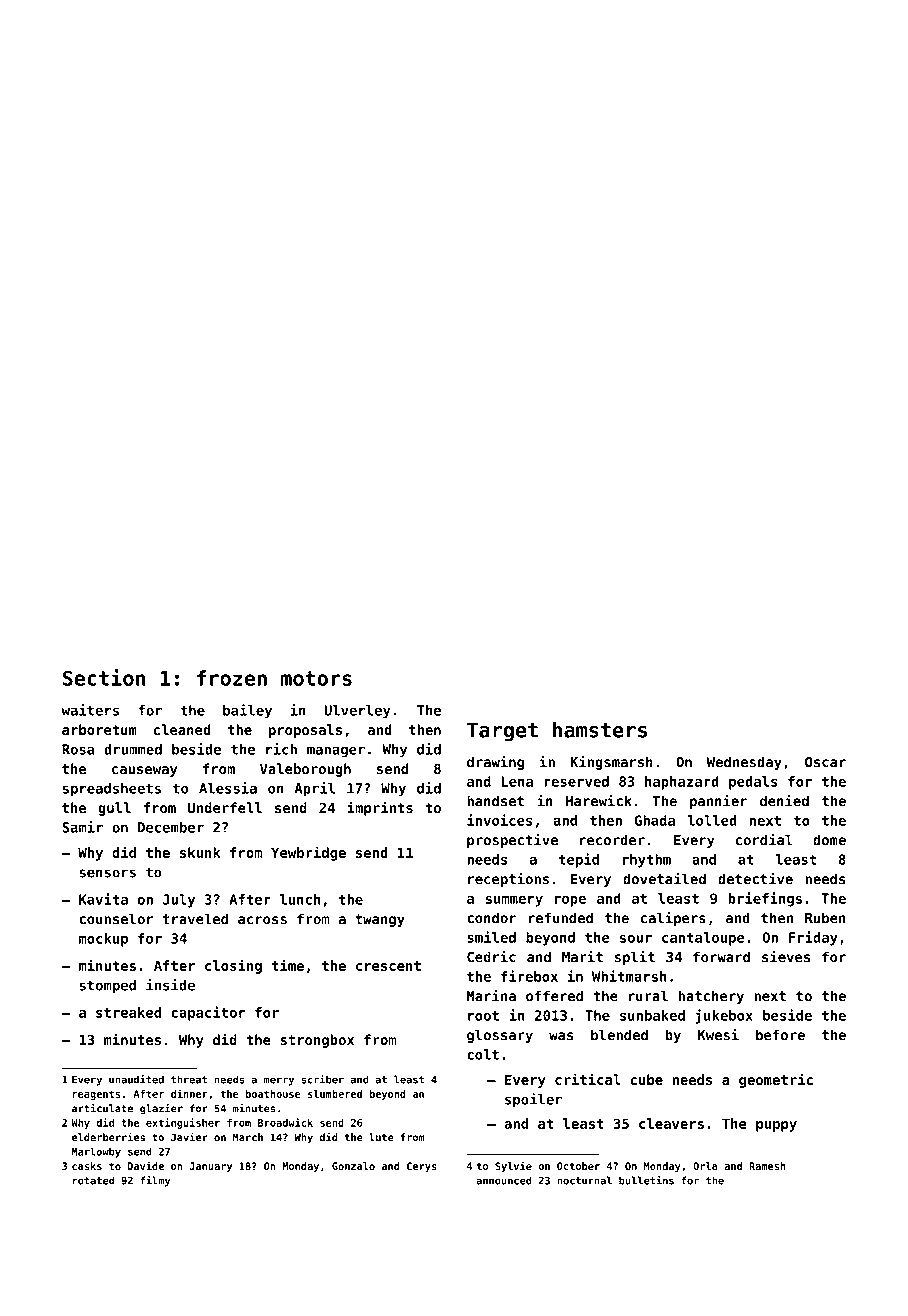  Describe the element at coordinates (208, 1013) in the screenshot. I see `capacitor` at that location.
